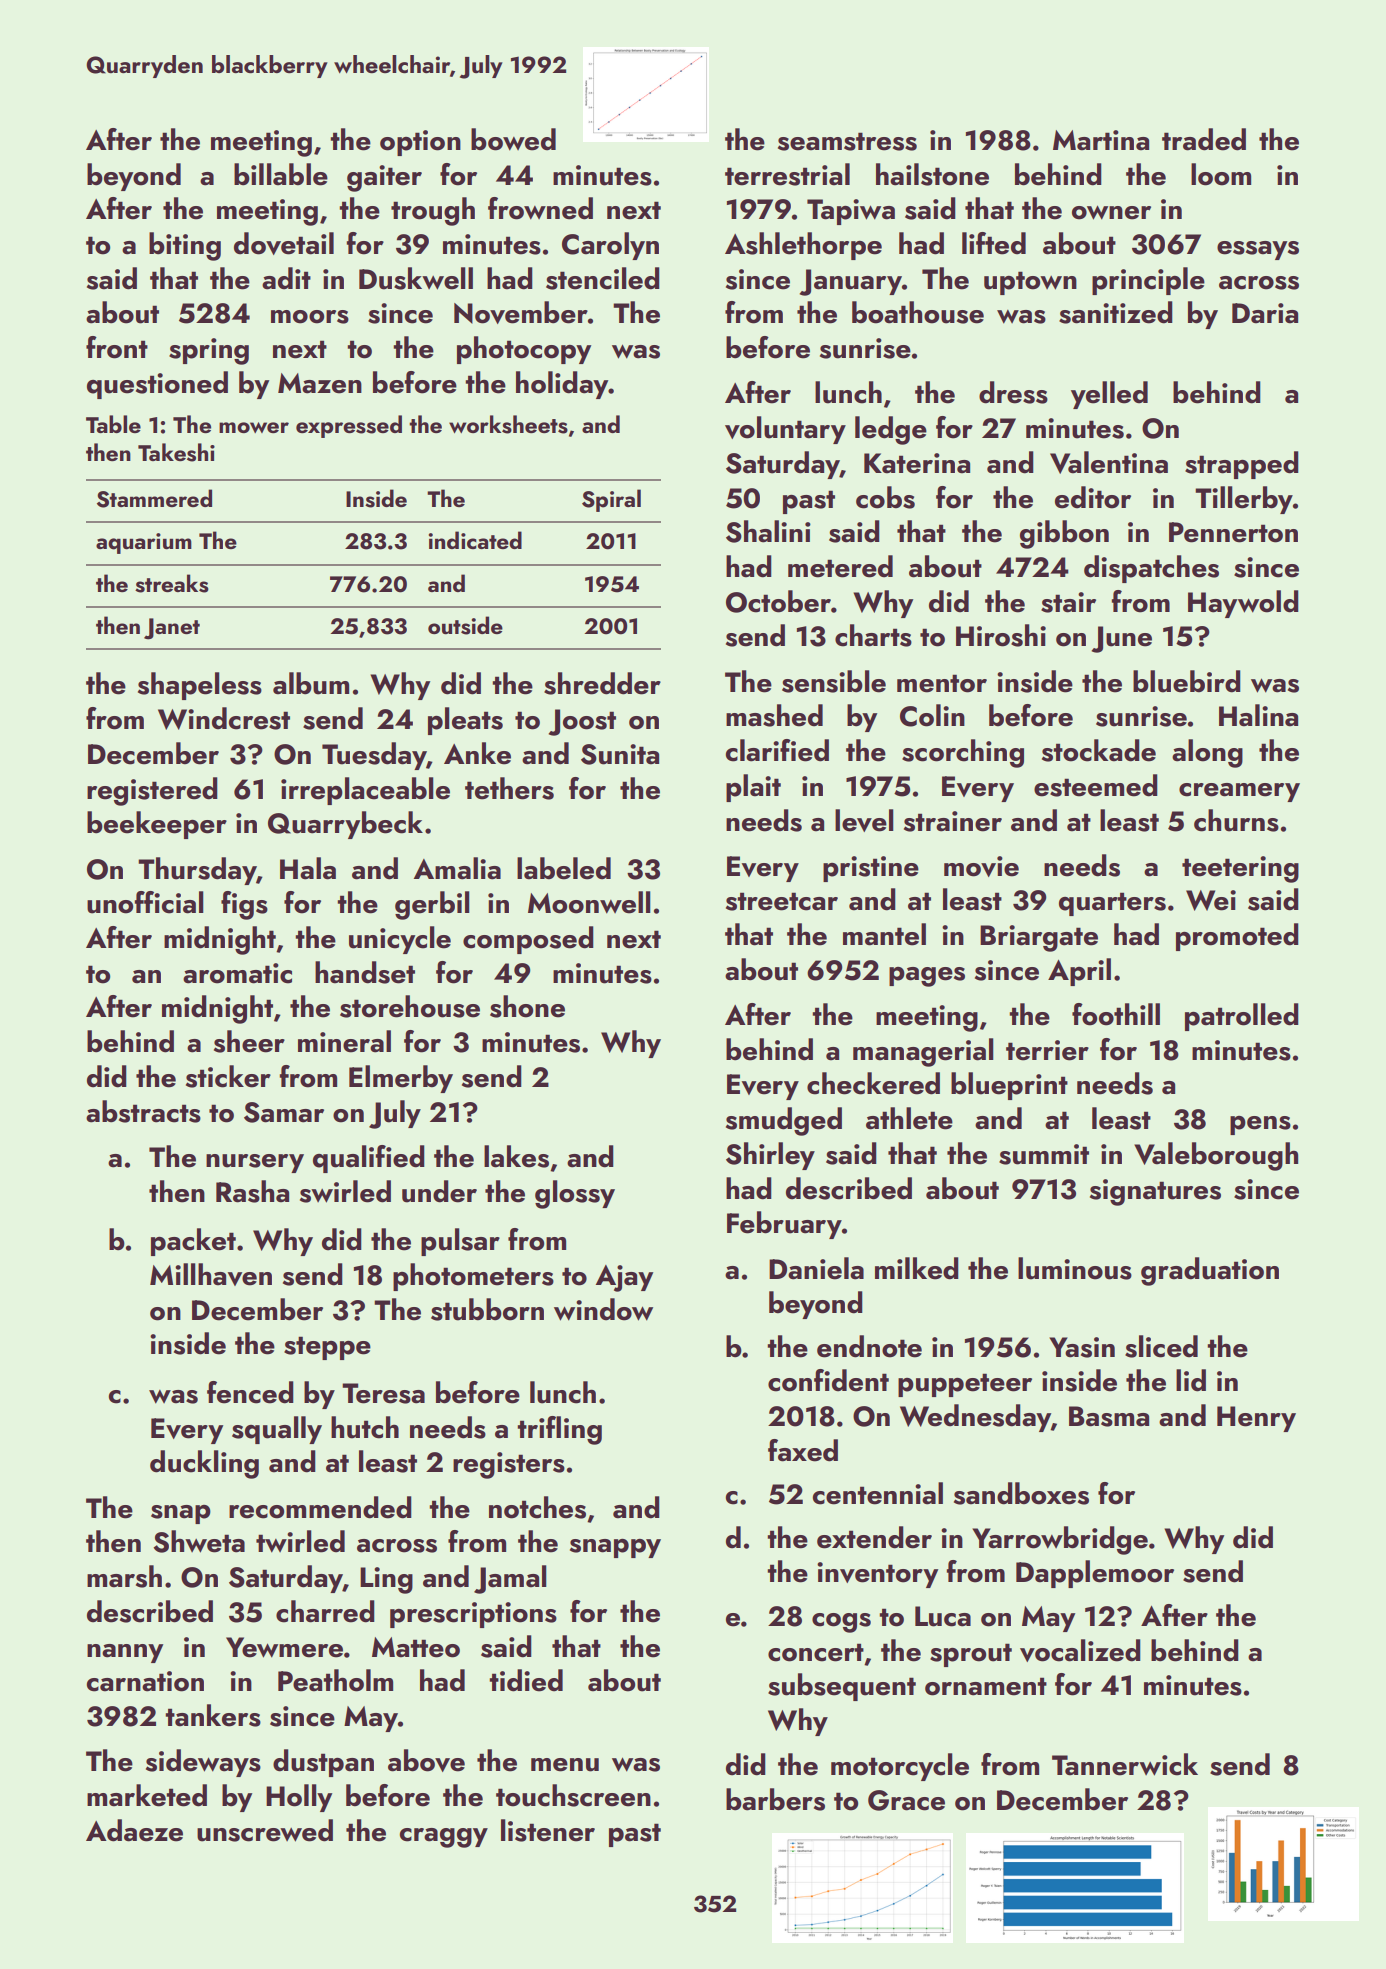 Image resolution: width=1386 pixels, height=1969 pixels. I want to click on graduation, so click(1210, 1271).
